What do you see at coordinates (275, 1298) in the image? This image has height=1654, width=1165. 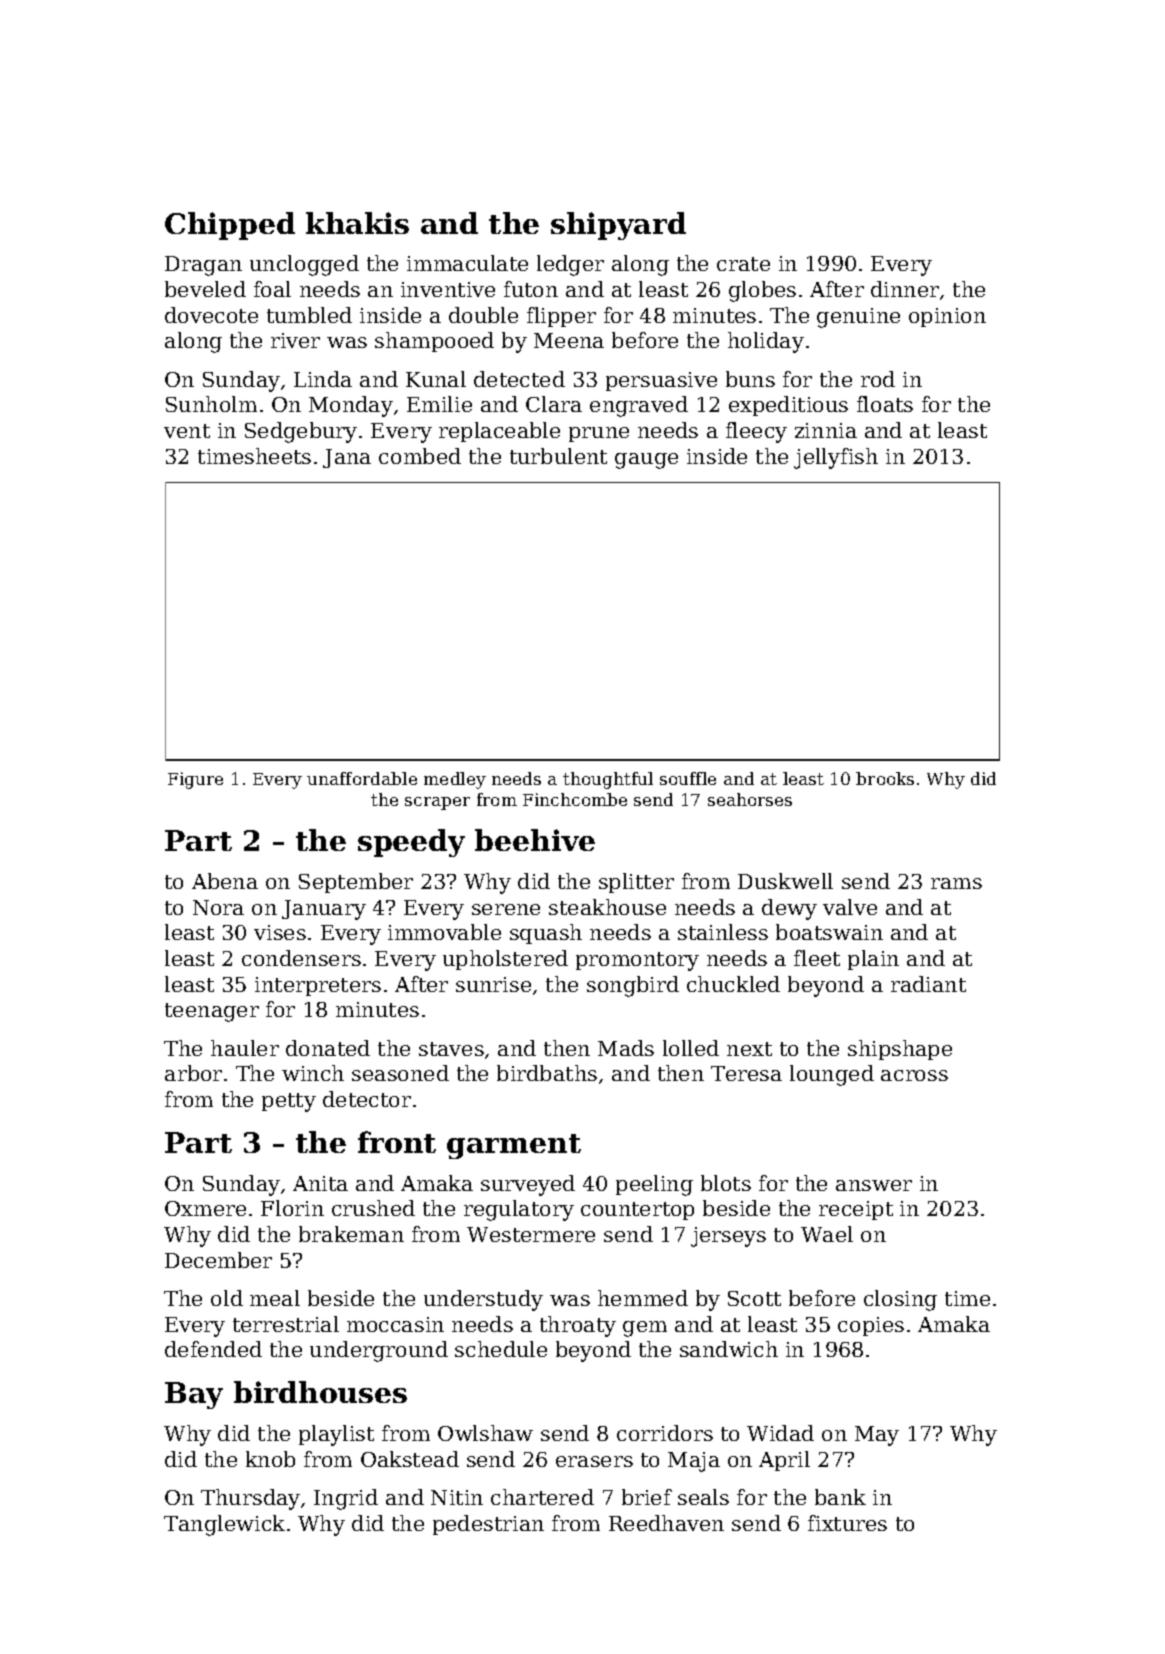 I see `meal` at bounding box center [275, 1298].
